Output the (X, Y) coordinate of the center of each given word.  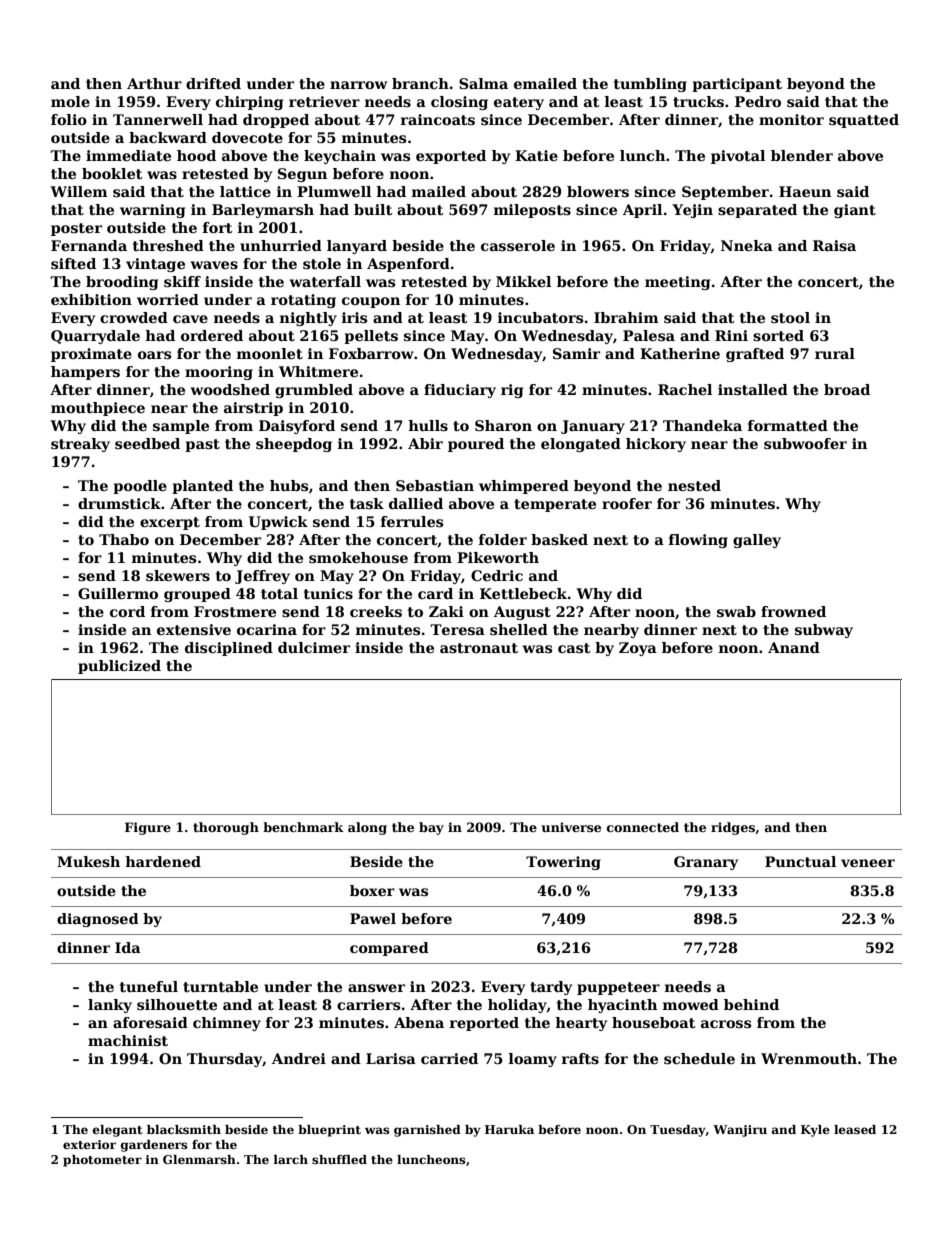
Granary (706, 863)
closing (459, 103)
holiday (517, 1006)
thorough (226, 828)
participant (737, 85)
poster (76, 229)
